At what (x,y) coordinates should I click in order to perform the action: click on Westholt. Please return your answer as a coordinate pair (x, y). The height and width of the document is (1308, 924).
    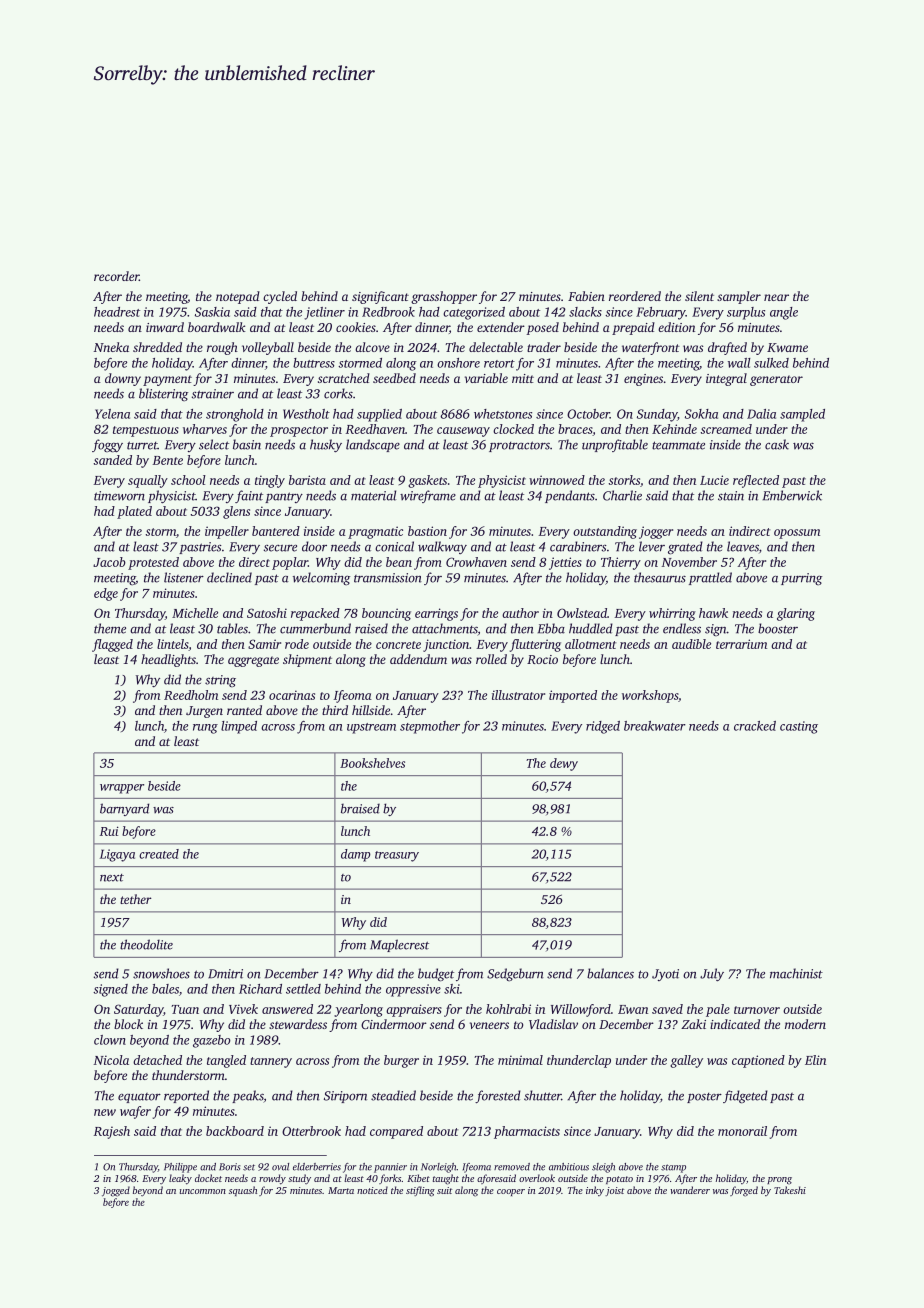
    Looking at the image, I should click on (306, 414).
